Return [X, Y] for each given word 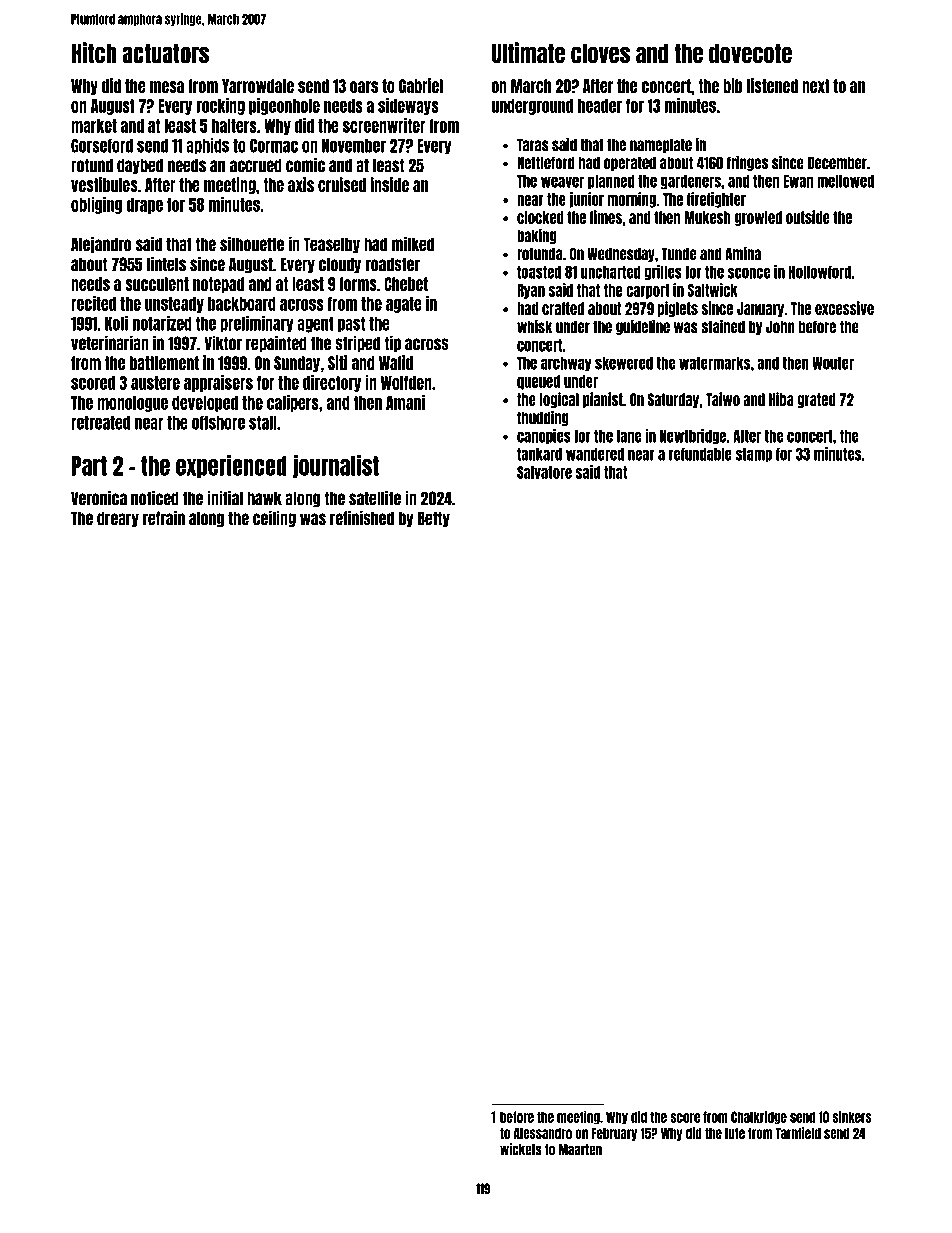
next [816, 86]
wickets [521, 1149]
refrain [164, 518]
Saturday [673, 400]
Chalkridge [759, 1117]
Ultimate [528, 53]
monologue [132, 404]
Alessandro [542, 1133]
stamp [754, 455]
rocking [221, 106]
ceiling [274, 519]
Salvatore [544, 472]
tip [392, 343]
